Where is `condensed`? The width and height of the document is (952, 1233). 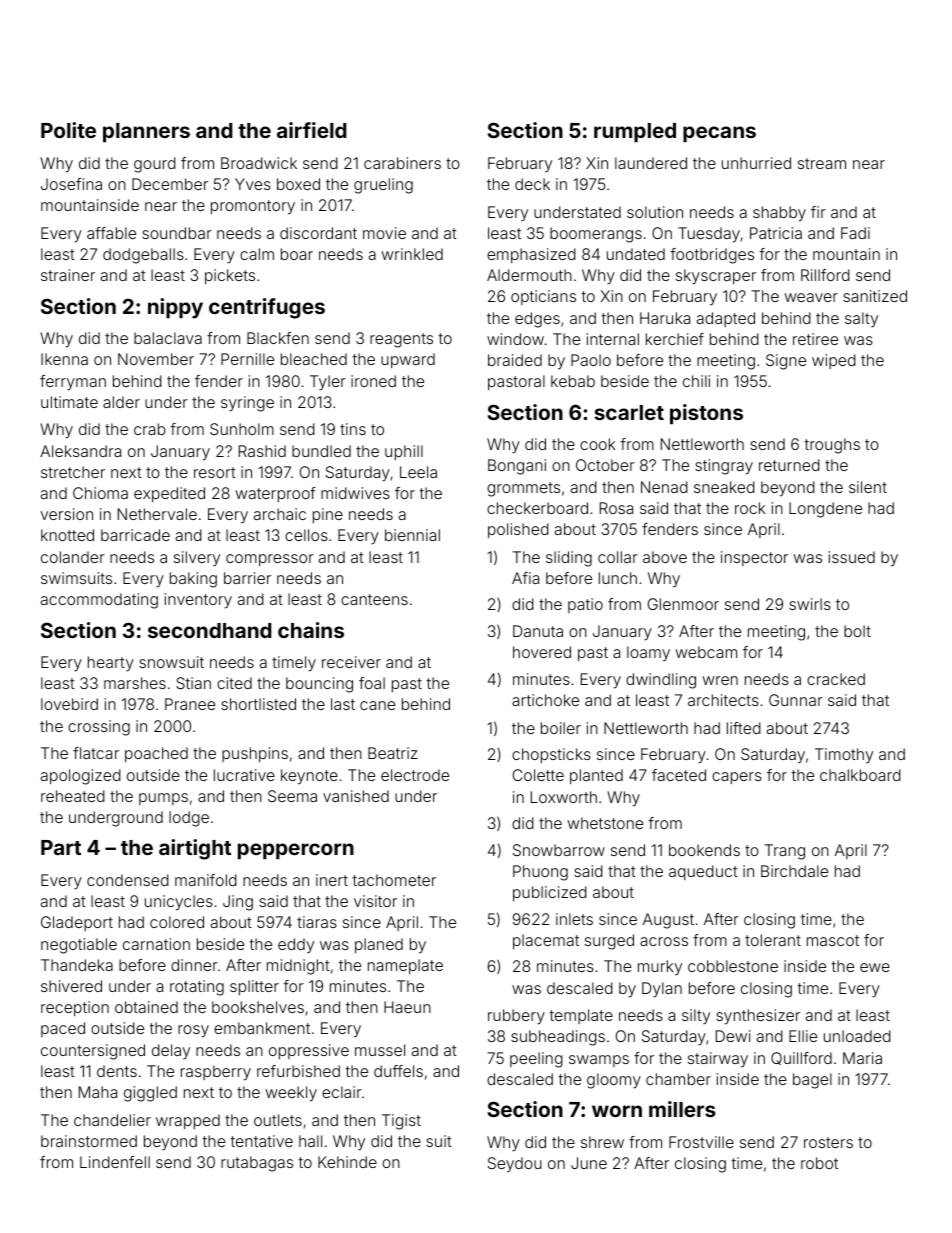 condensed is located at coordinates (128, 880).
